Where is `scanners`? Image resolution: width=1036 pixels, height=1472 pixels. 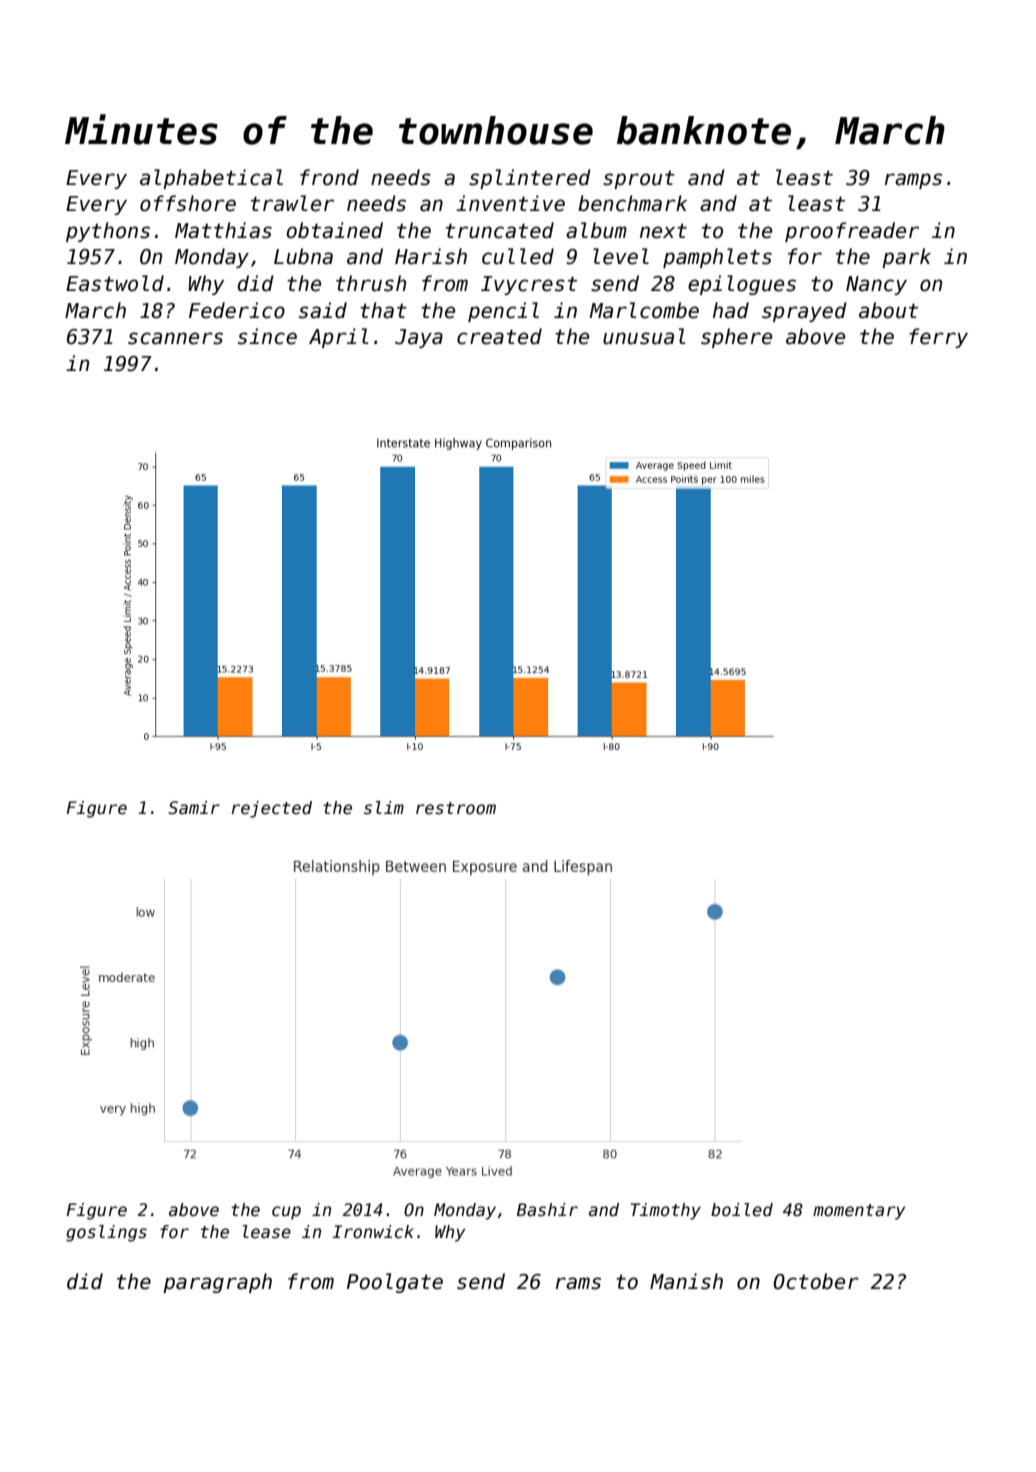 scanners is located at coordinates (175, 338).
